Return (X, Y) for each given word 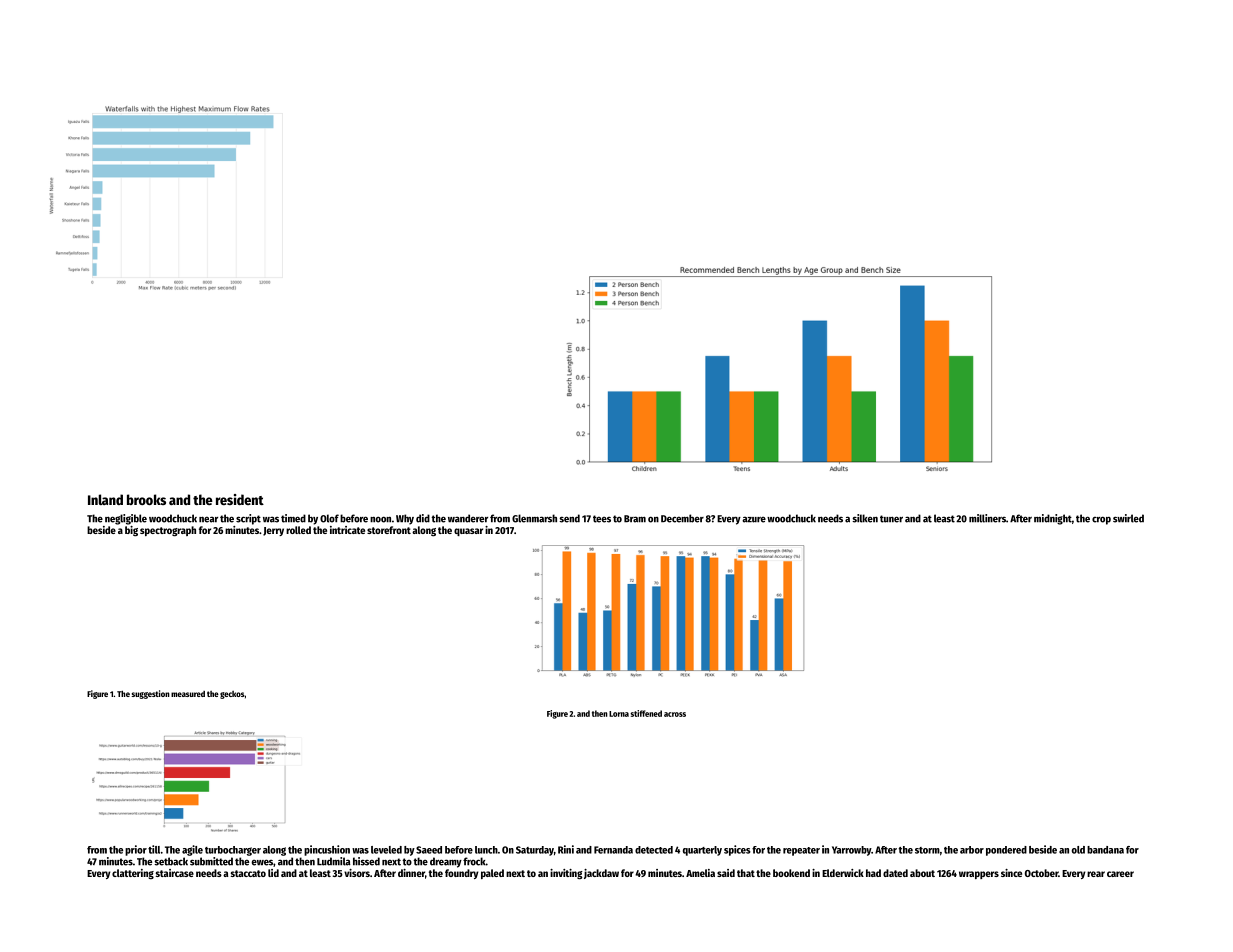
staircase (175, 873)
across (675, 714)
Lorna (619, 714)
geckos (232, 695)
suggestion (151, 694)
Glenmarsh (534, 518)
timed (293, 518)
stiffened (646, 713)
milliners (987, 518)
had (873, 873)
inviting (566, 874)
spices (737, 850)
